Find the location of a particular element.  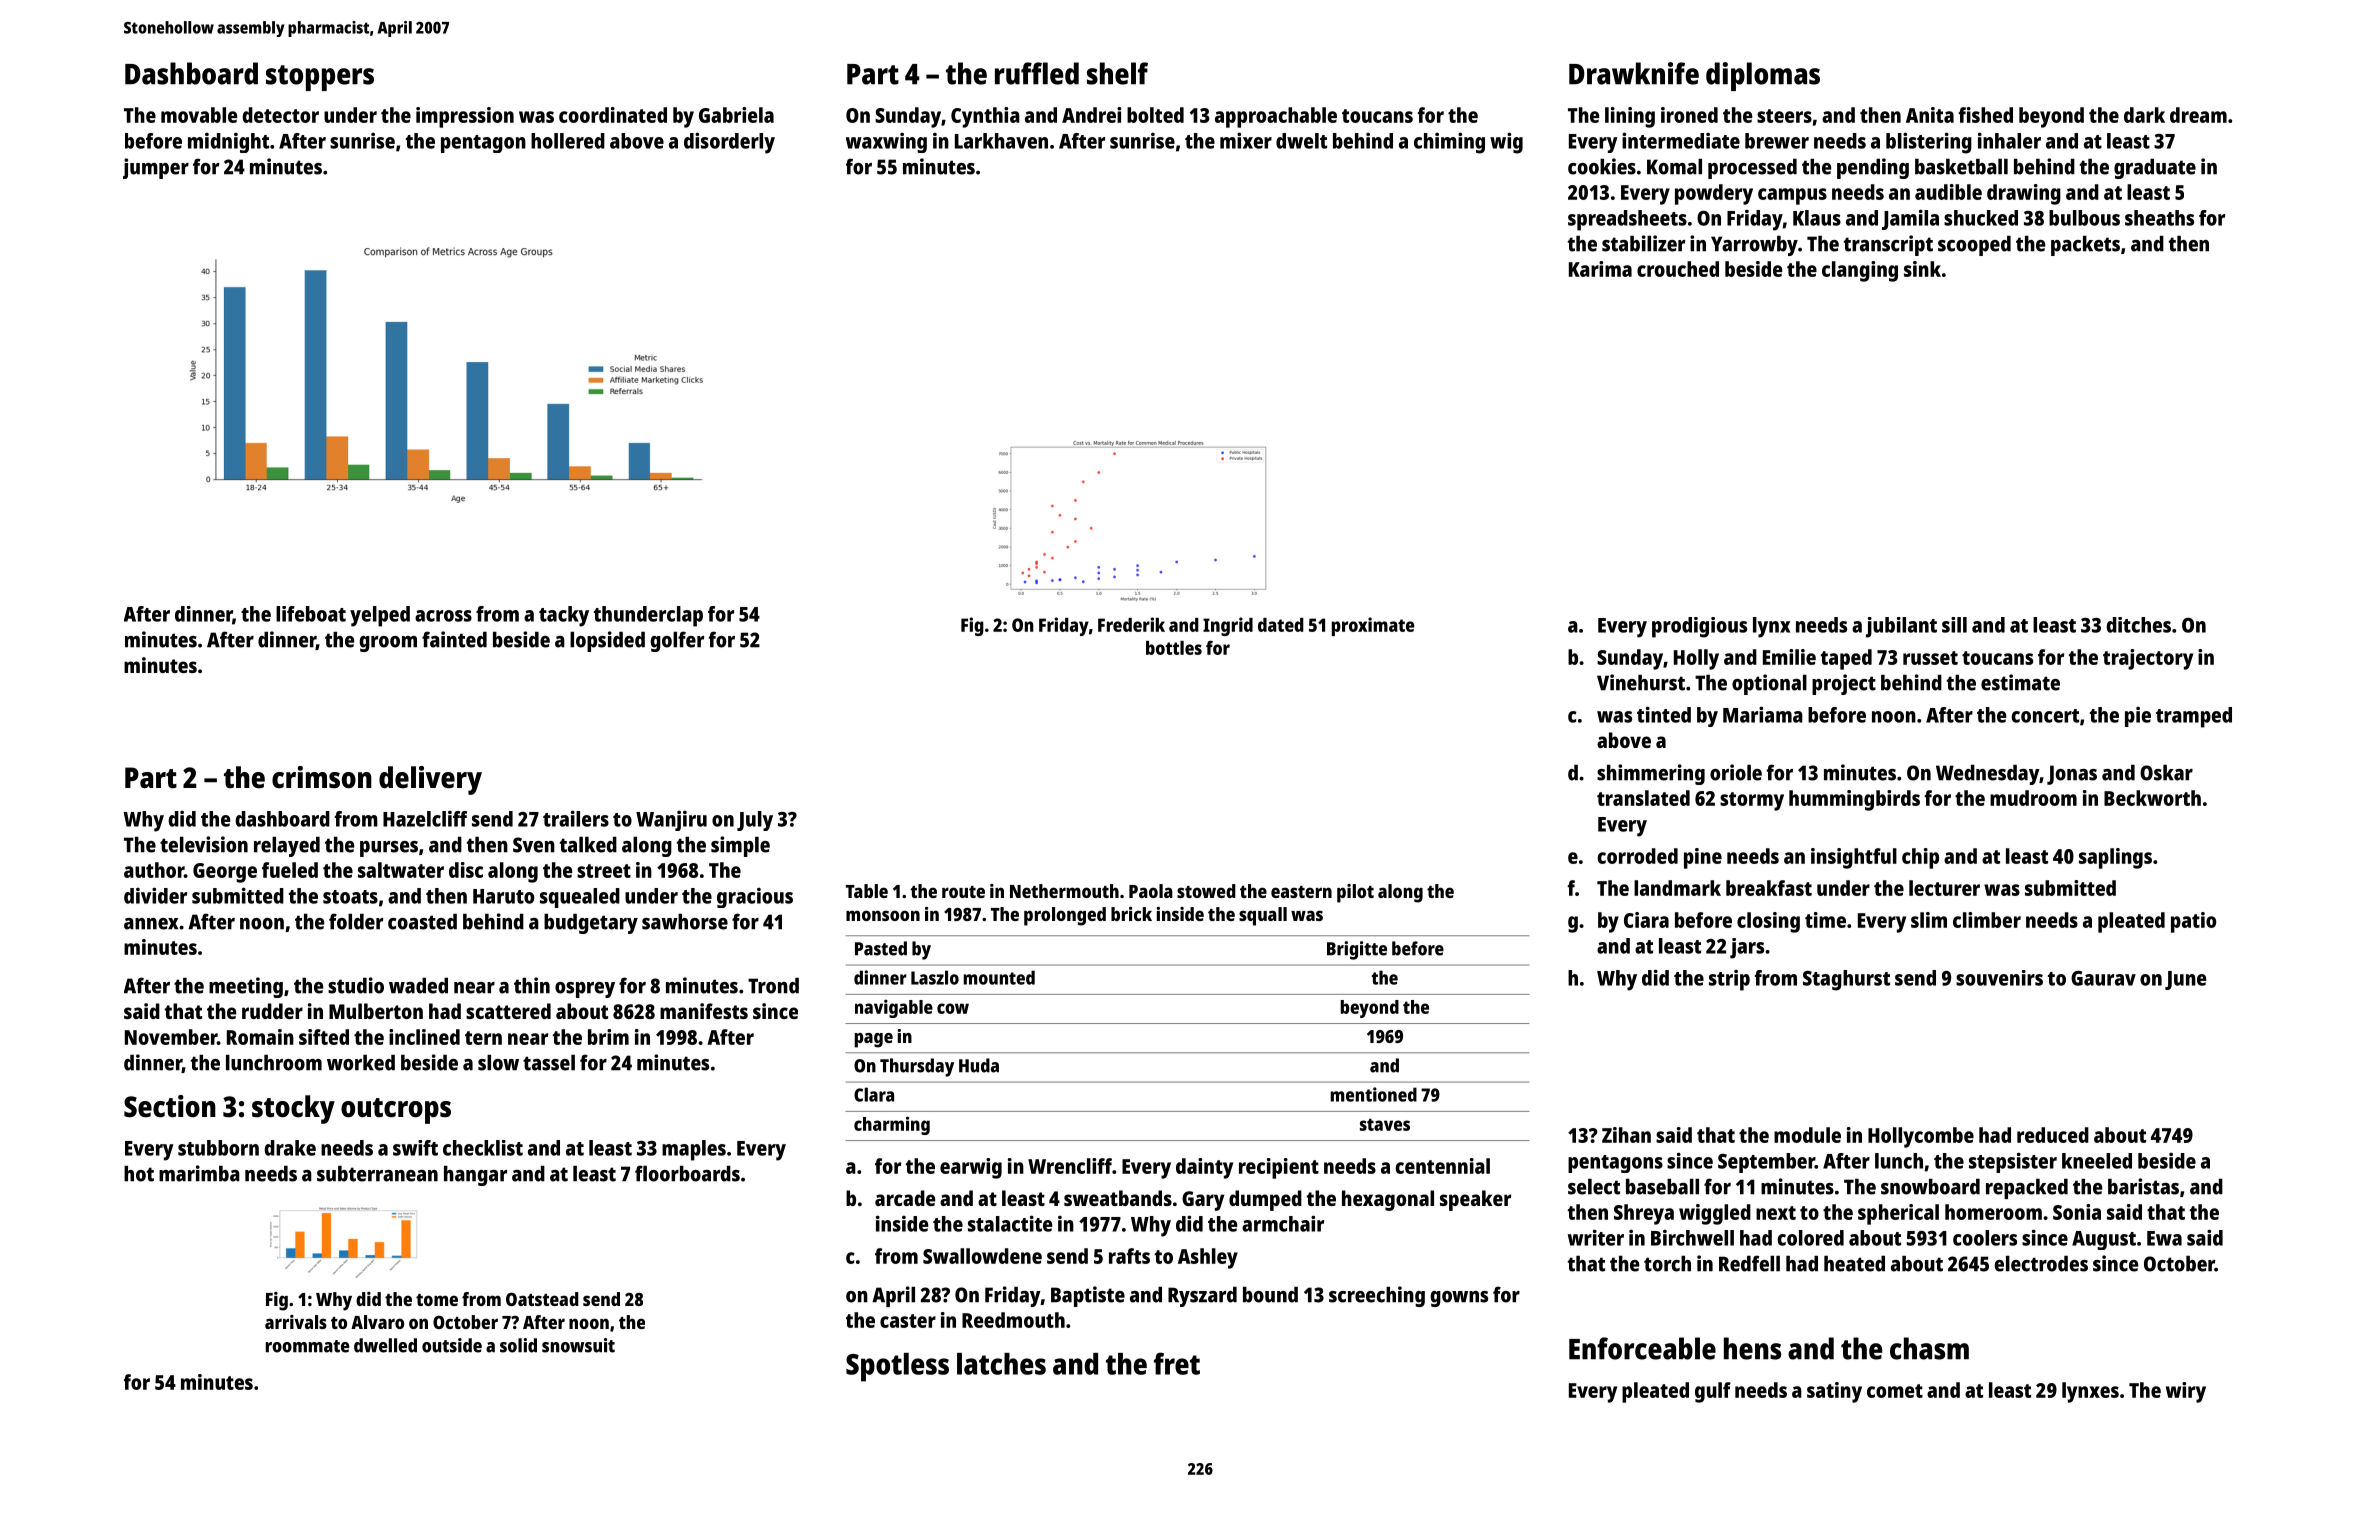

floorboards is located at coordinates (687, 1173).
